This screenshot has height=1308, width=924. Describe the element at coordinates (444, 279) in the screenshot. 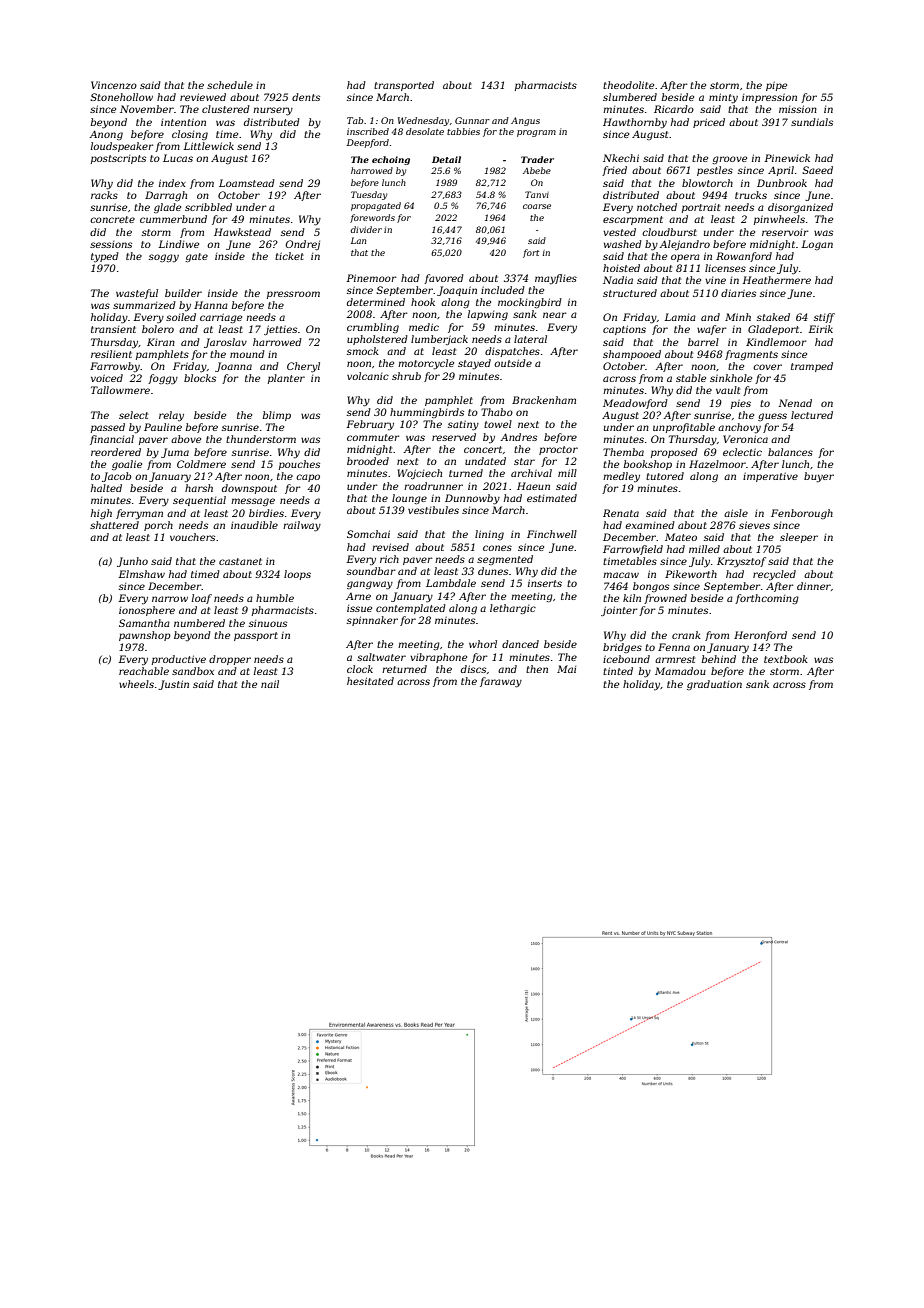

I see `favored` at that location.
